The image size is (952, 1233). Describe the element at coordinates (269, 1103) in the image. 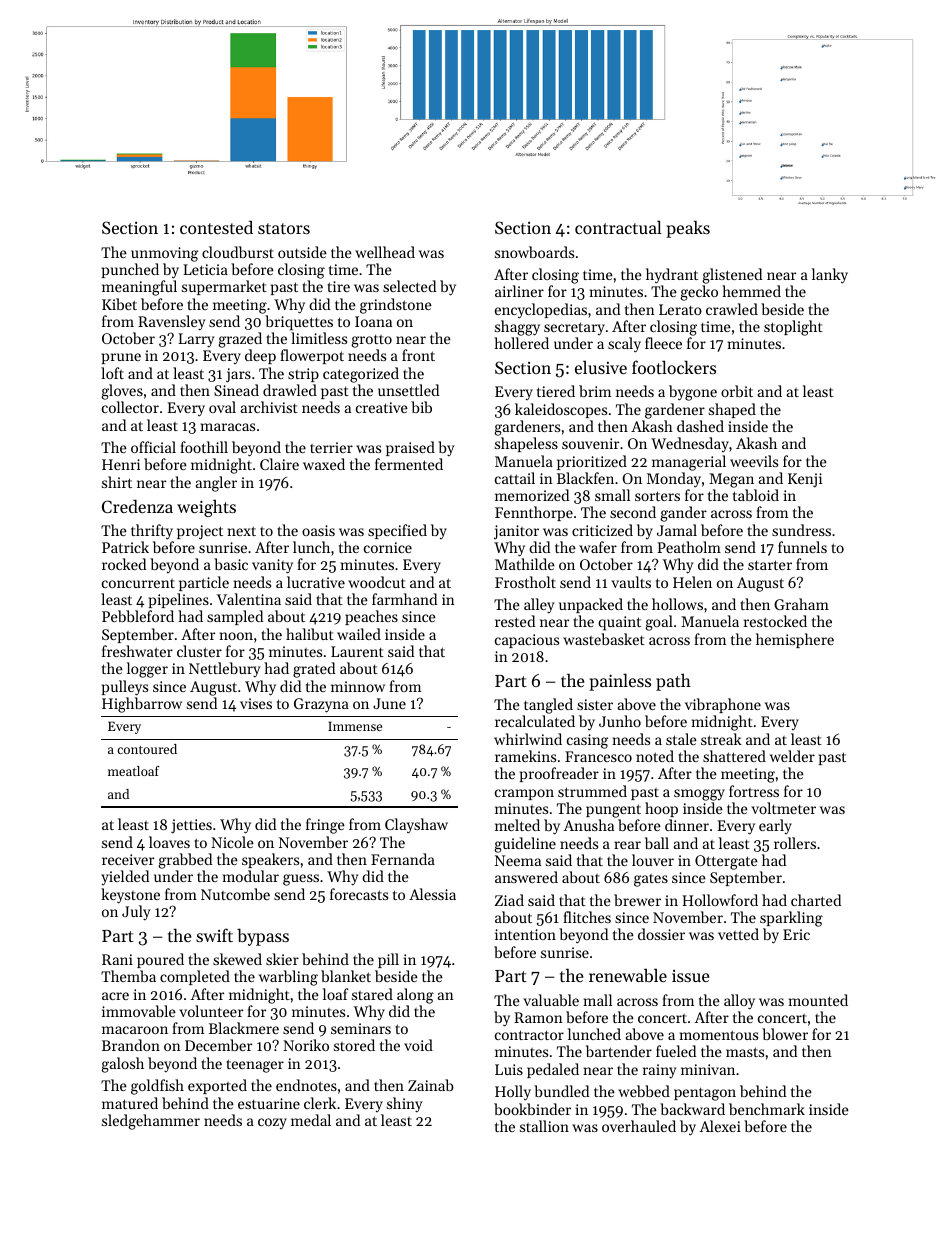

I see `estuarine` at that location.
